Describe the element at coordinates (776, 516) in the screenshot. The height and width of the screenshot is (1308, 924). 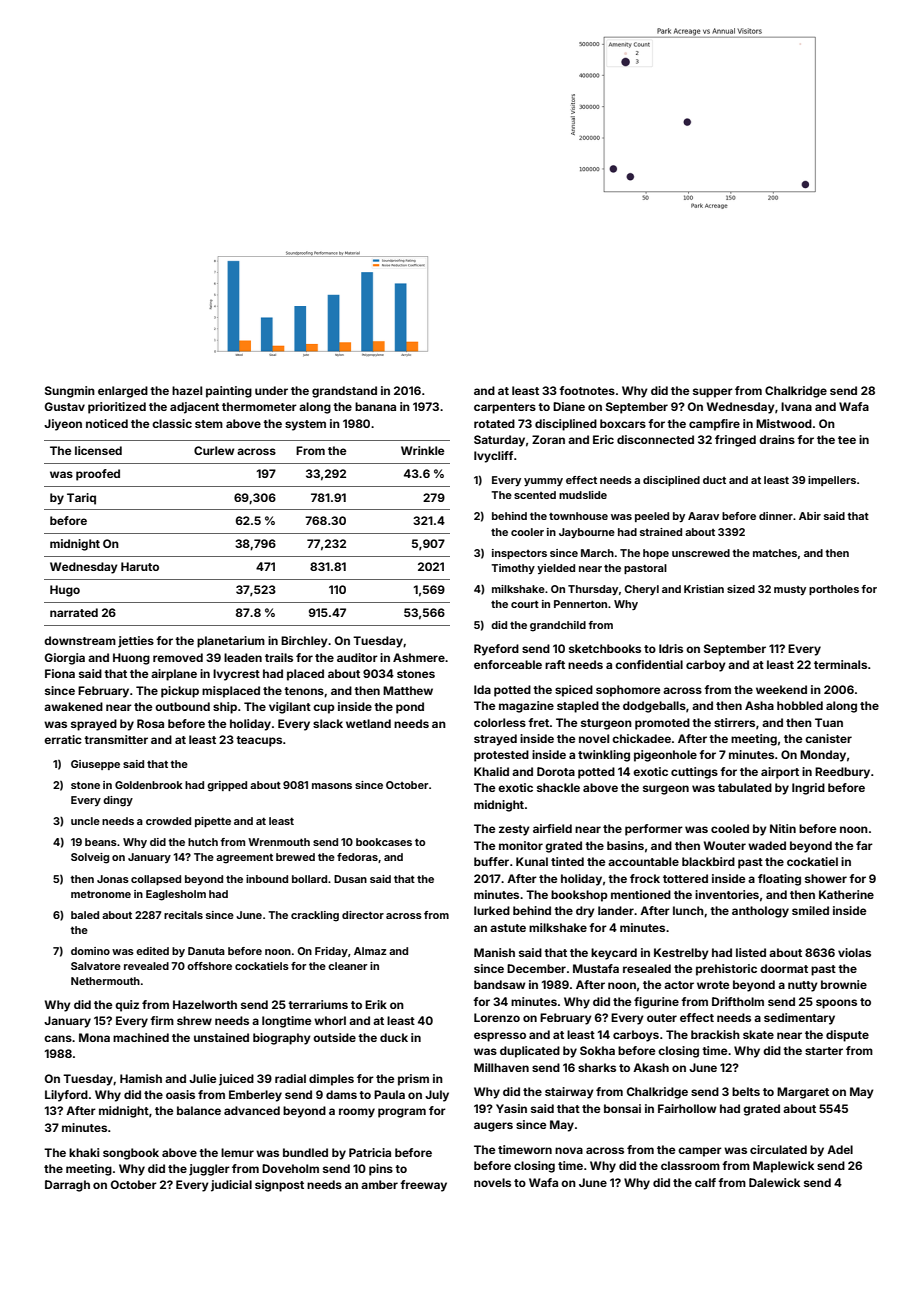
I see `dinner` at that location.
